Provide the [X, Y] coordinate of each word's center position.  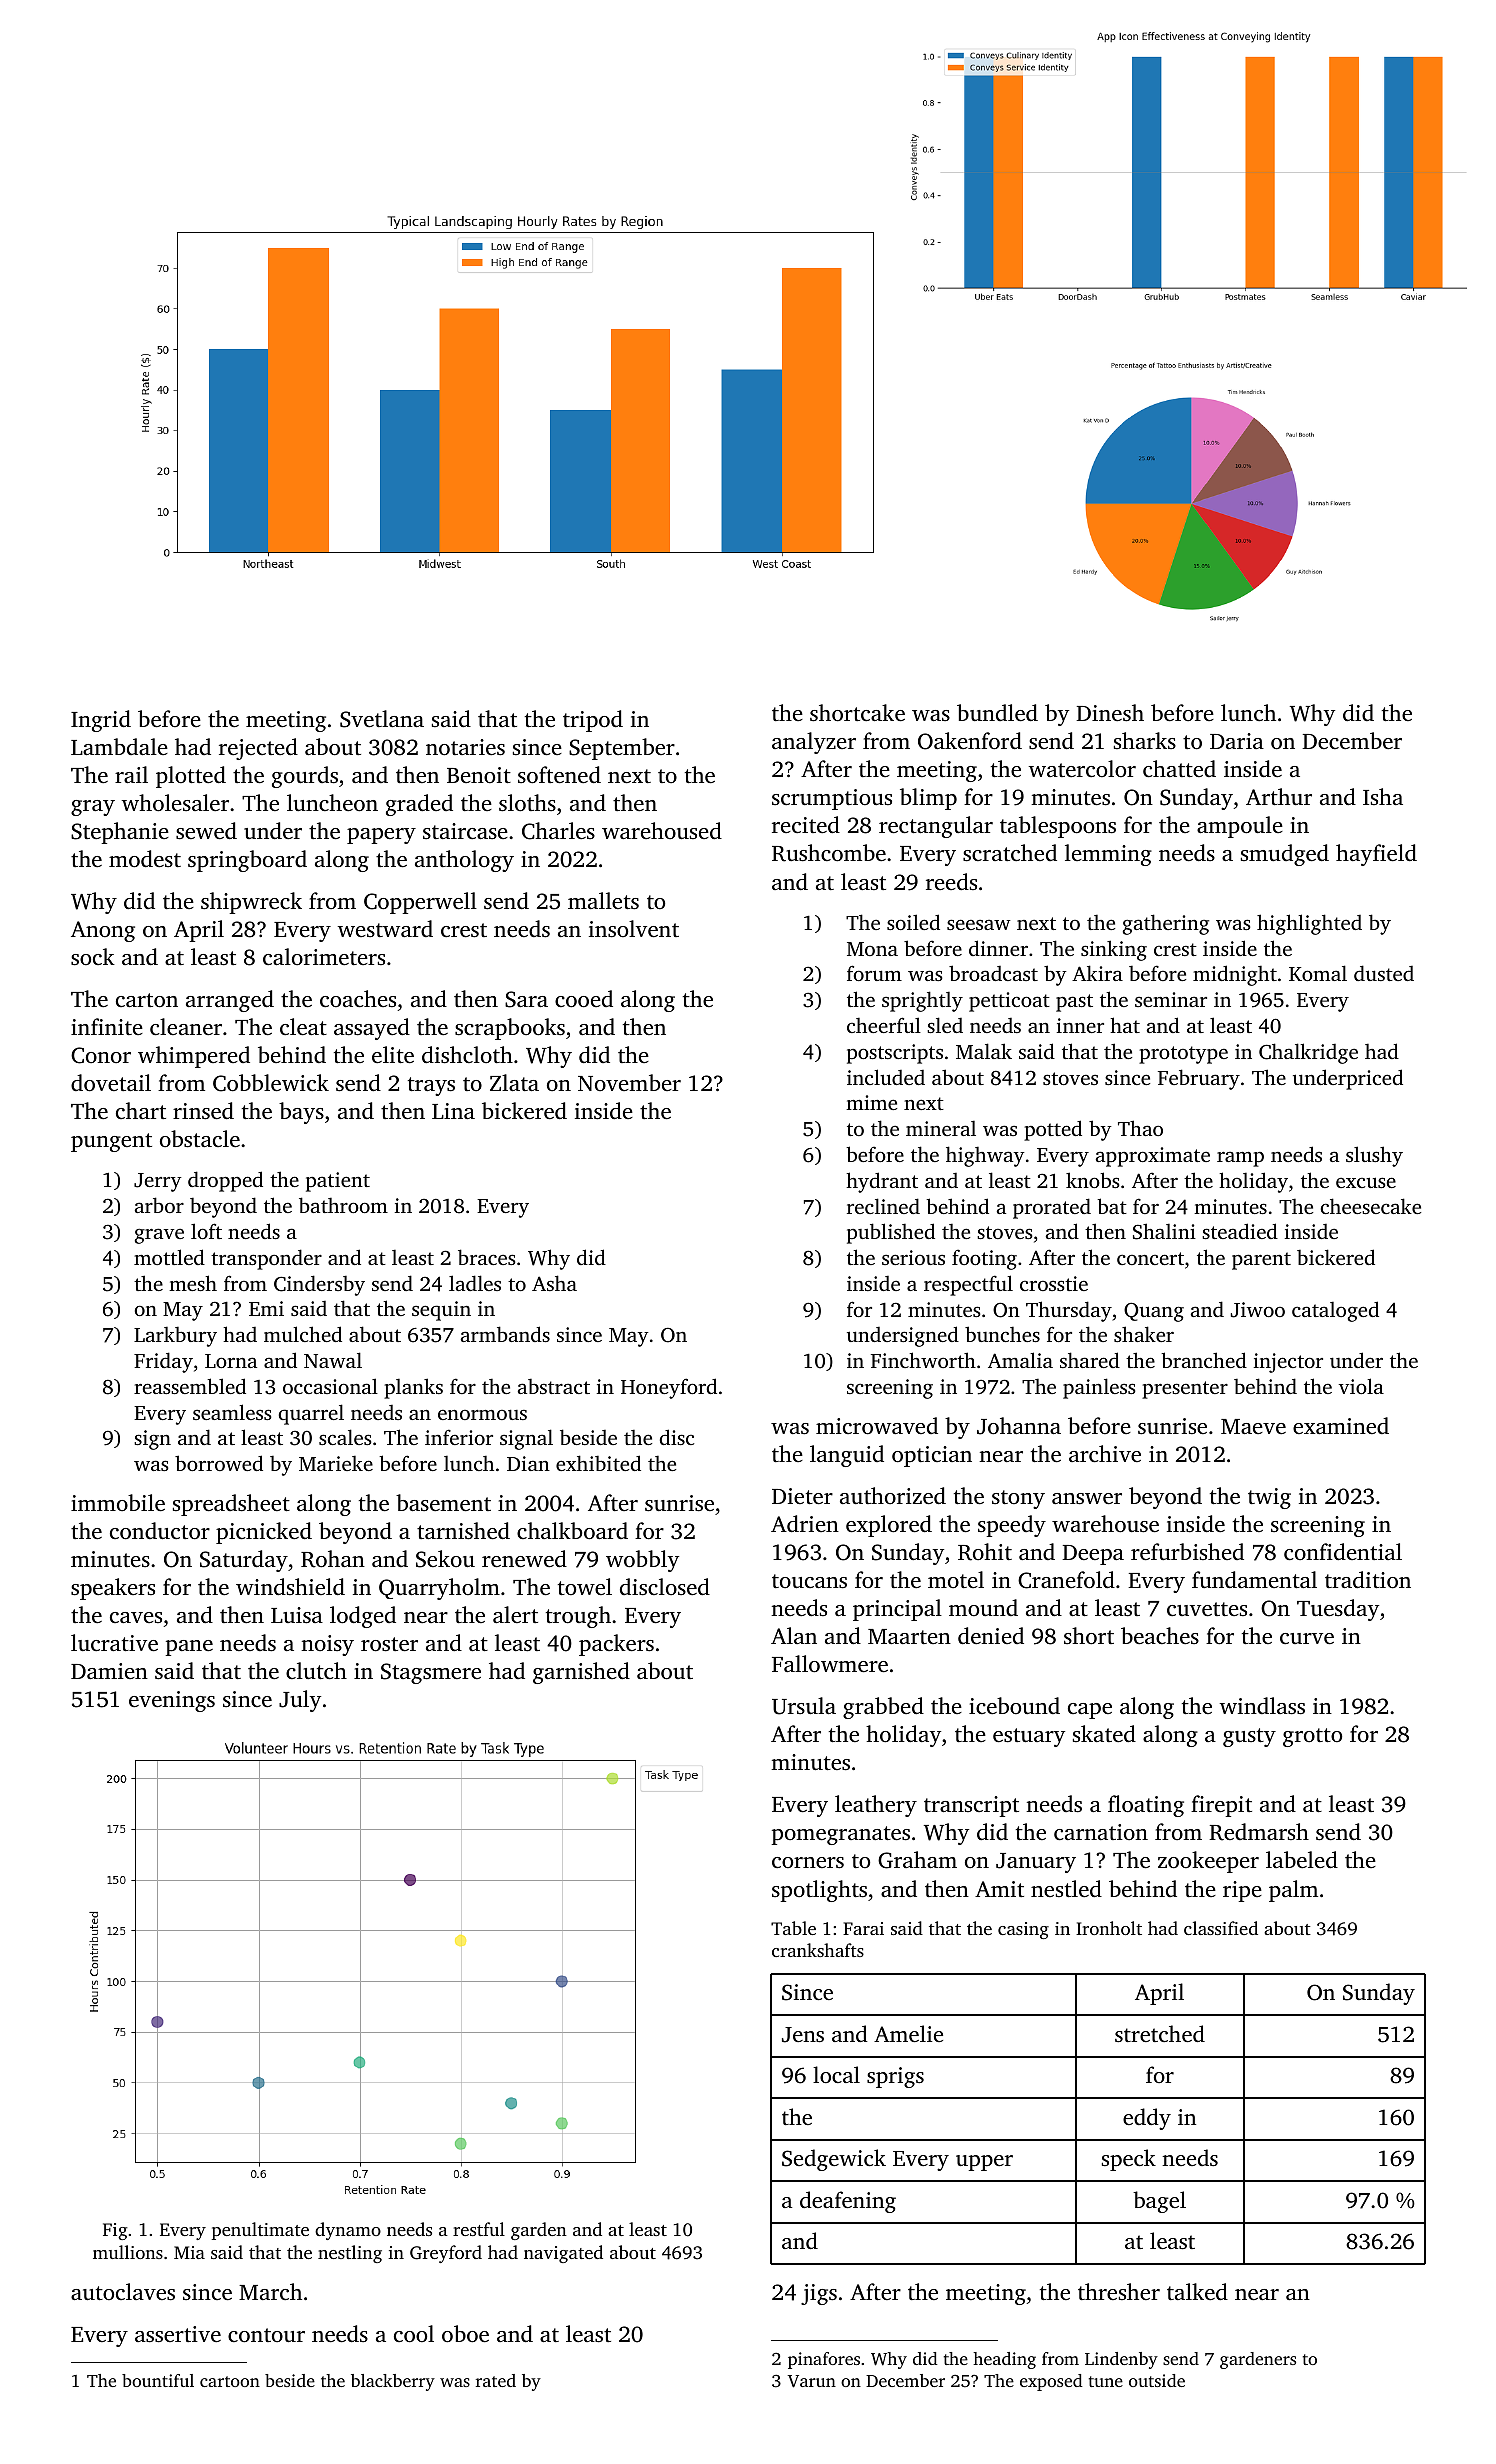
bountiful [158, 2380]
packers [616, 1645]
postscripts [895, 1054]
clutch [316, 1671]
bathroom [343, 1205]
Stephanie [120, 833]
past [1074, 1003]
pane [189, 1648]
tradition [1368, 1580]
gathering [1166, 924]
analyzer [814, 743]
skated [1104, 1734]
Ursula [804, 1706]
